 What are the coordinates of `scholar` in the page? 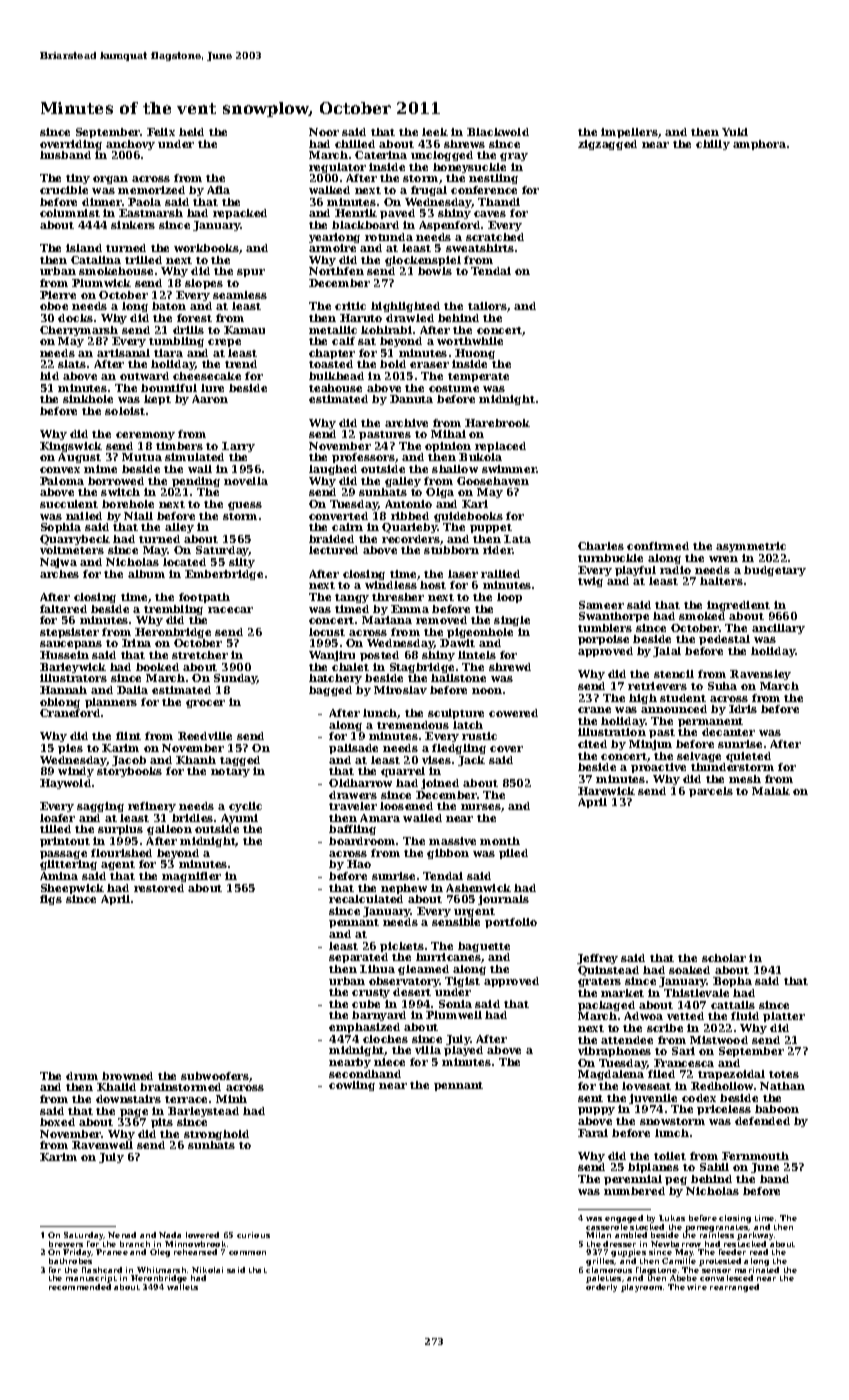 It's located at (724, 958).
